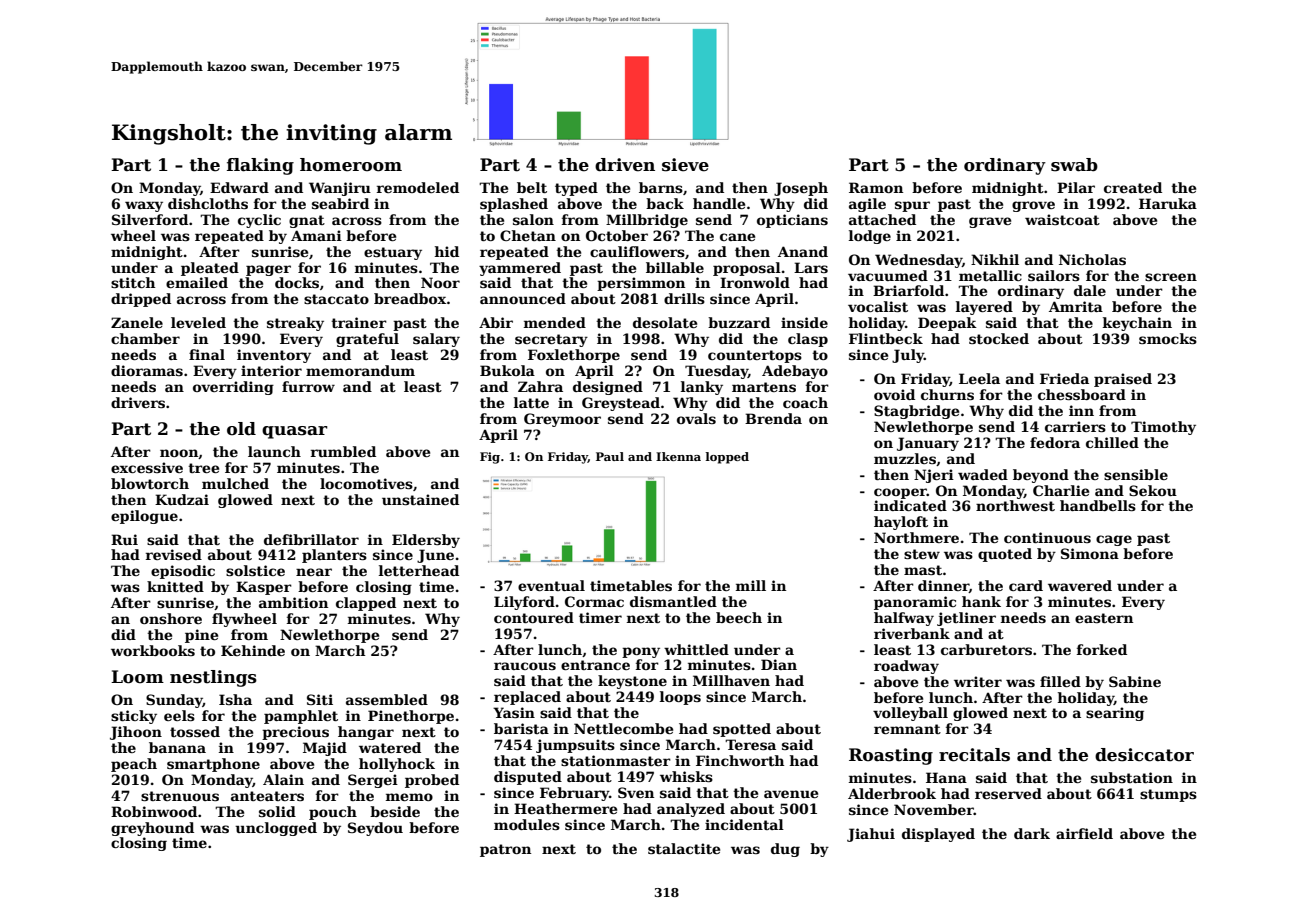  What do you see at coordinates (1098, 505) in the page?
I see `handbells` at bounding box center [1098, 505].
